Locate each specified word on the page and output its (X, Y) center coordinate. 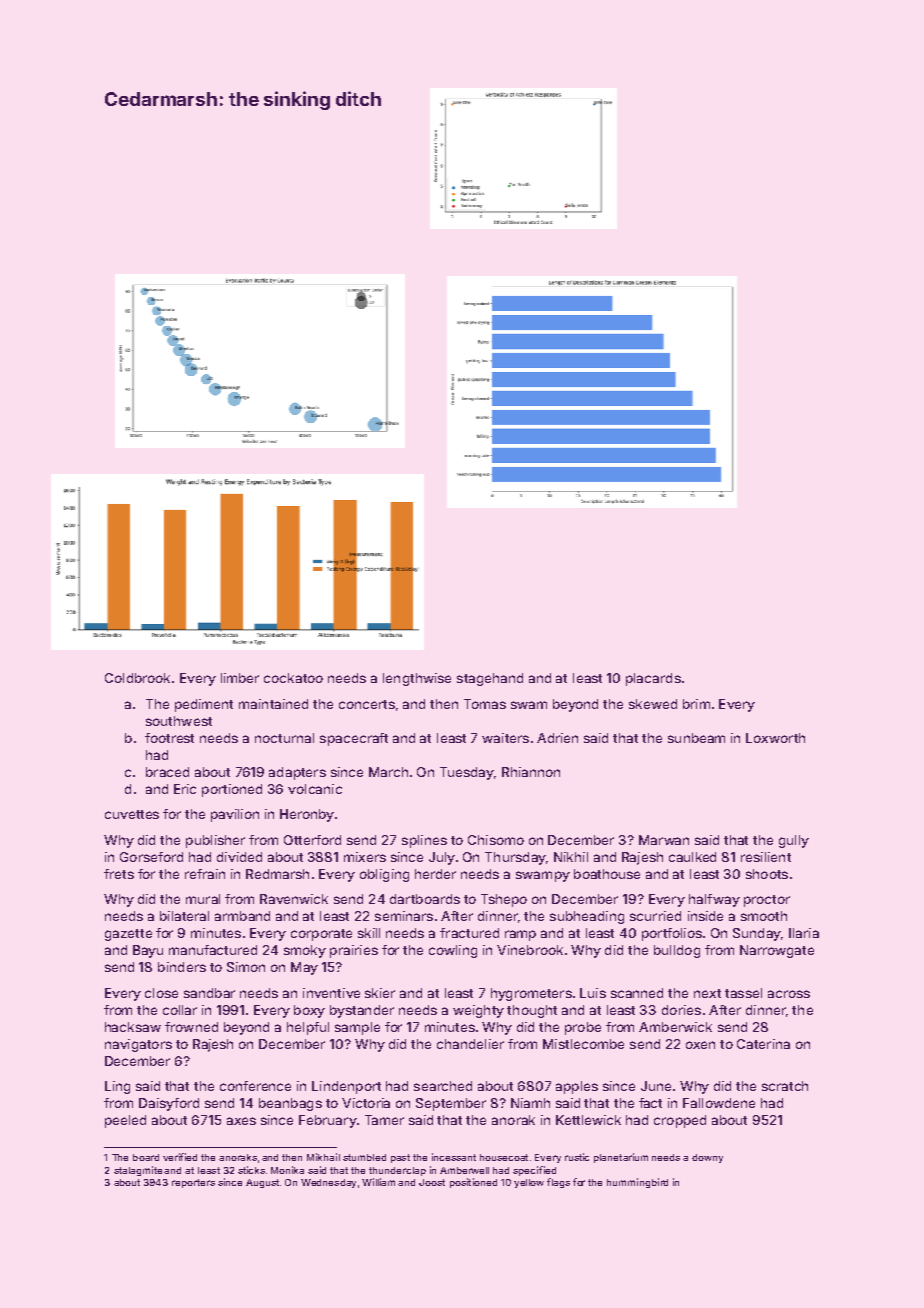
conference (255, 1086)
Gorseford (151, 857)
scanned (637, 993)
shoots (767, 874)
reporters (193, 1183)
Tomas (485, 704)
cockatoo (293, 678)
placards (653, 679)
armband (242, 916)
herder (435, 874)
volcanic (315, 789)
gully (794, 841)
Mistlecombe (583, 1044)
